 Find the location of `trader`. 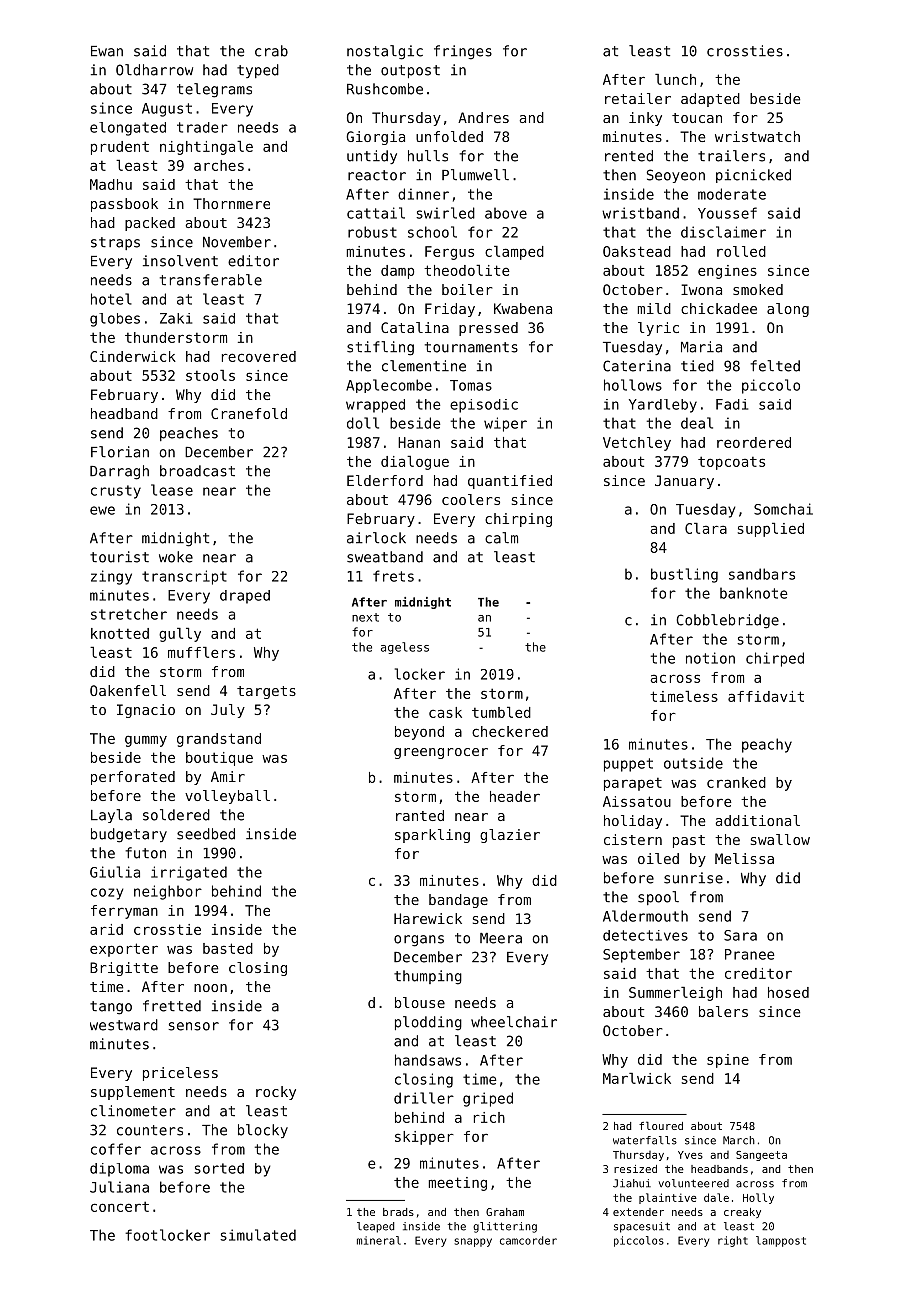

trader is located at coordinates (202, 127).
